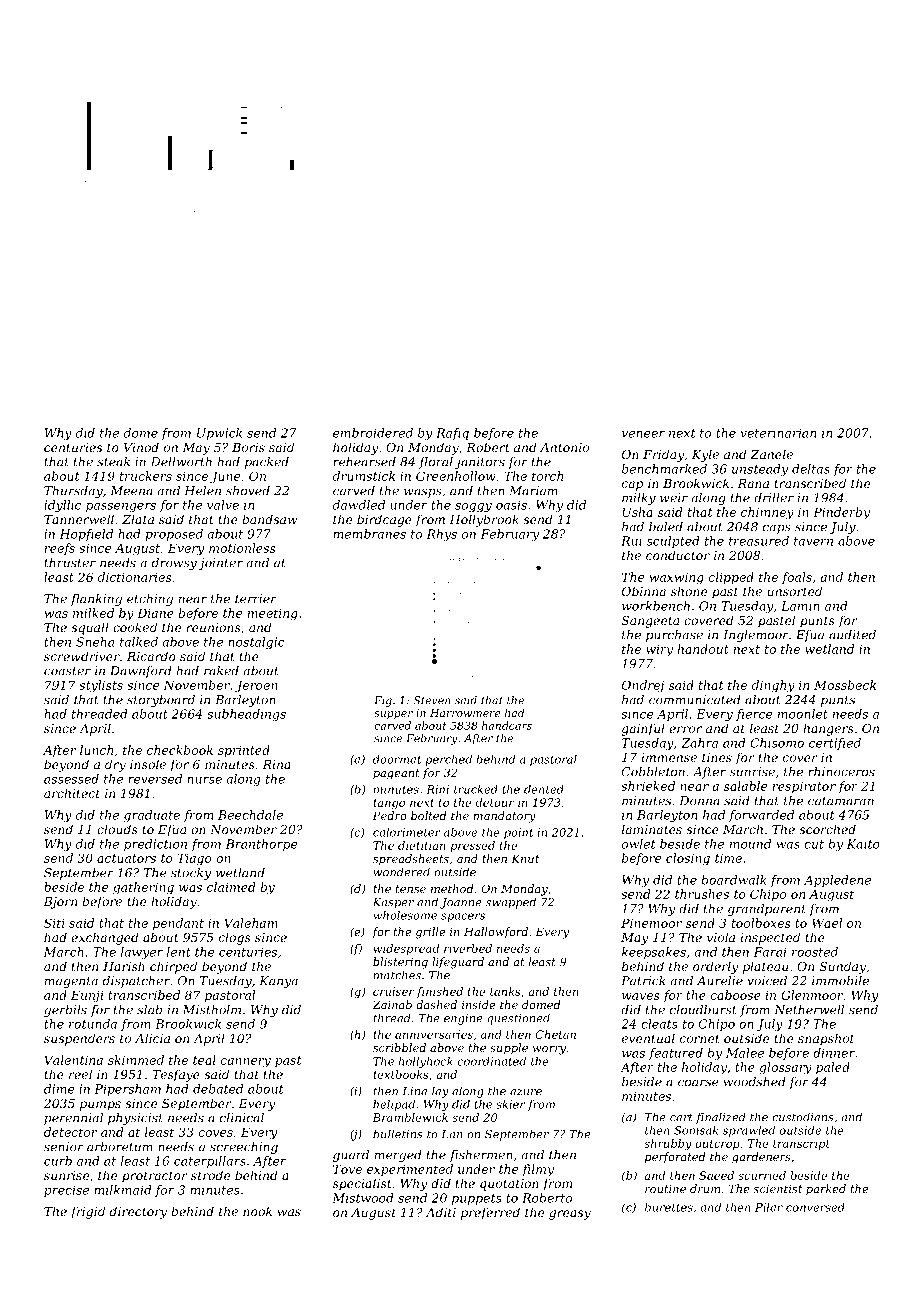  Describe the element at coordinates (59, 1089) in the image. I see `dime` at that location.
